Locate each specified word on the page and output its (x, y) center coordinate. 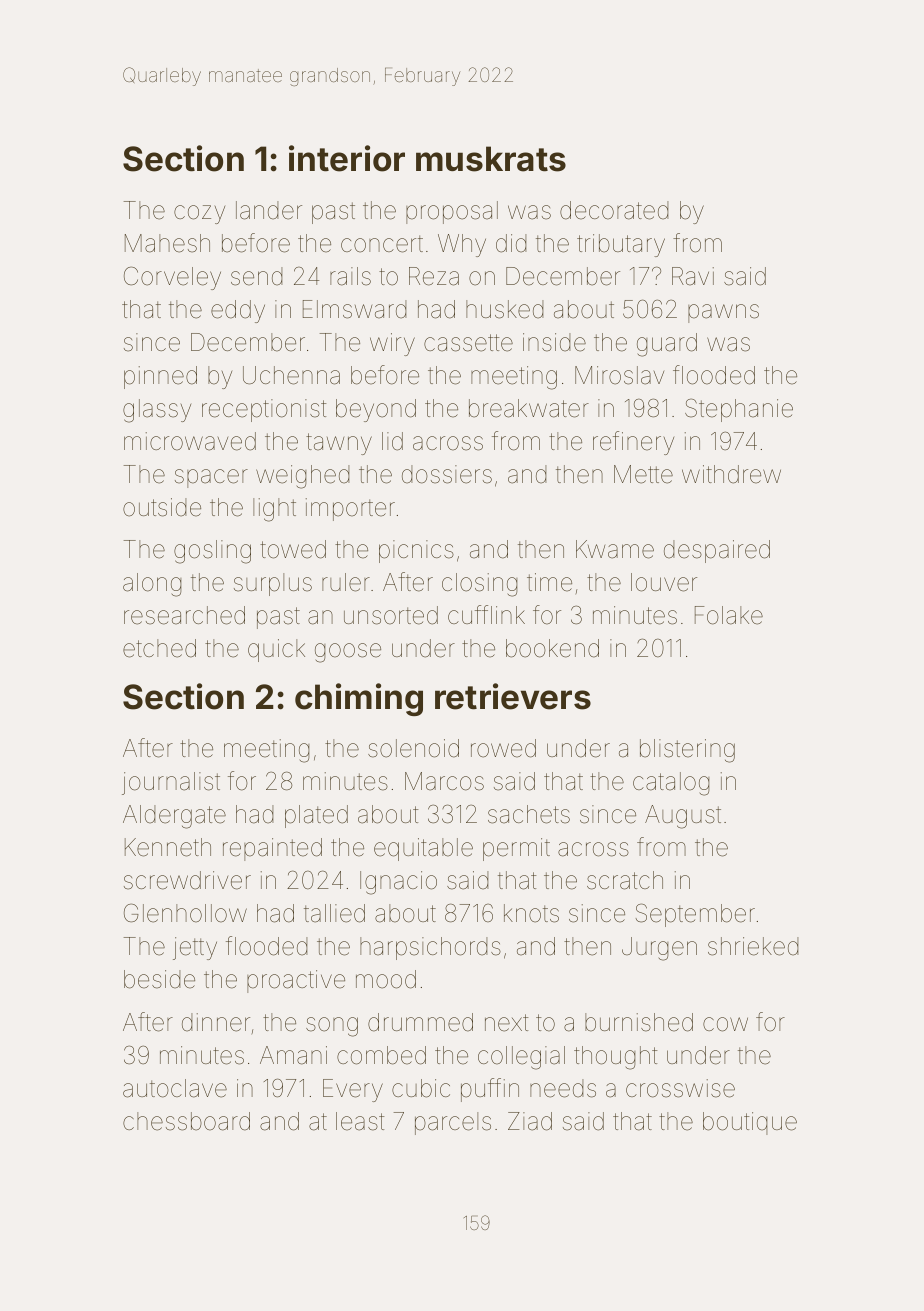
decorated (614, 210)
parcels (453, 1123)
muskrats (491, 159)
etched (159, 648)
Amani (293, 1055)
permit (516, 849)
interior (347, 158)
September (695, 915)
